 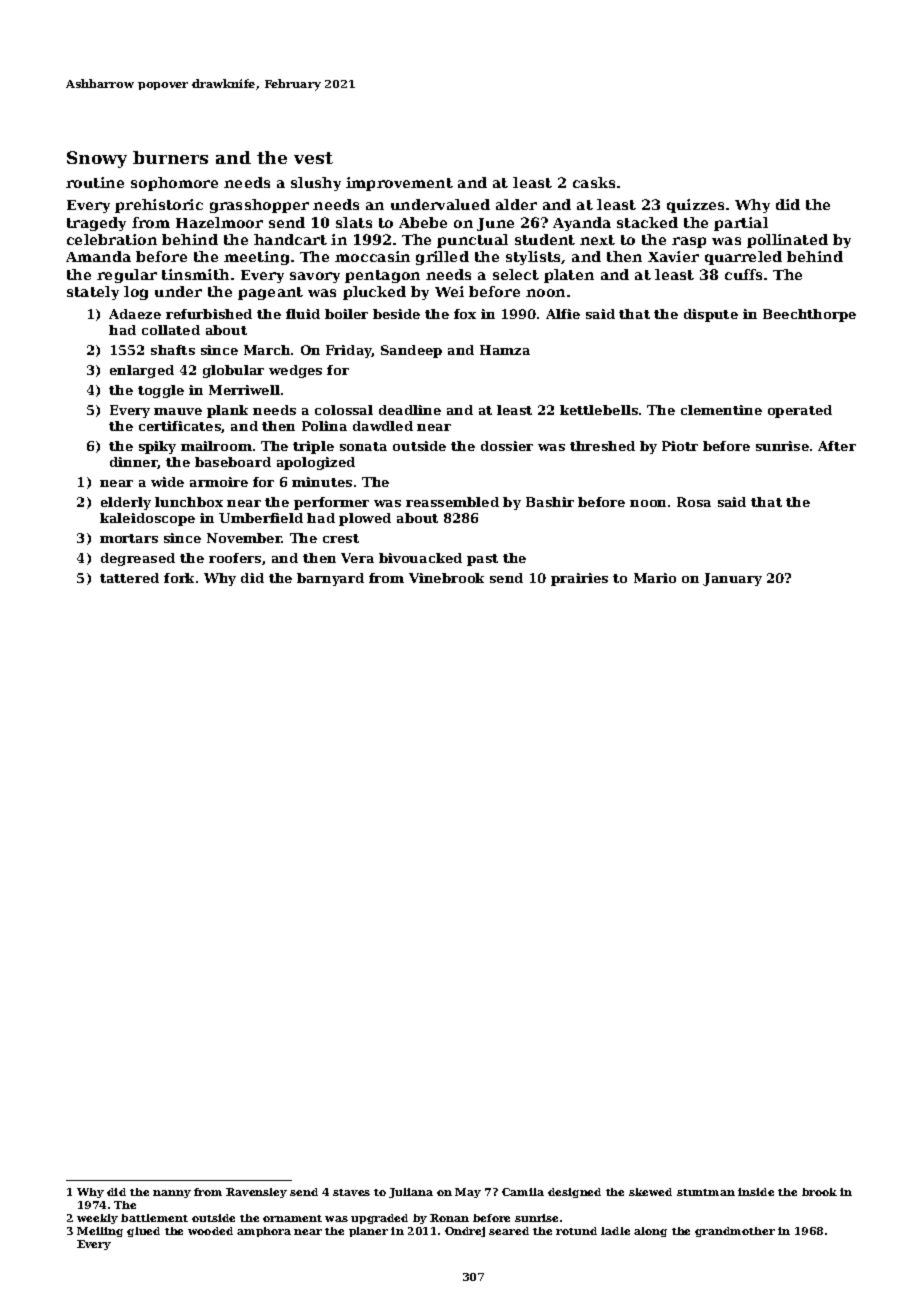 What do you see at coordinates (655, 578) in the document?
I see `Mario` at bounding box center [655, 578].
